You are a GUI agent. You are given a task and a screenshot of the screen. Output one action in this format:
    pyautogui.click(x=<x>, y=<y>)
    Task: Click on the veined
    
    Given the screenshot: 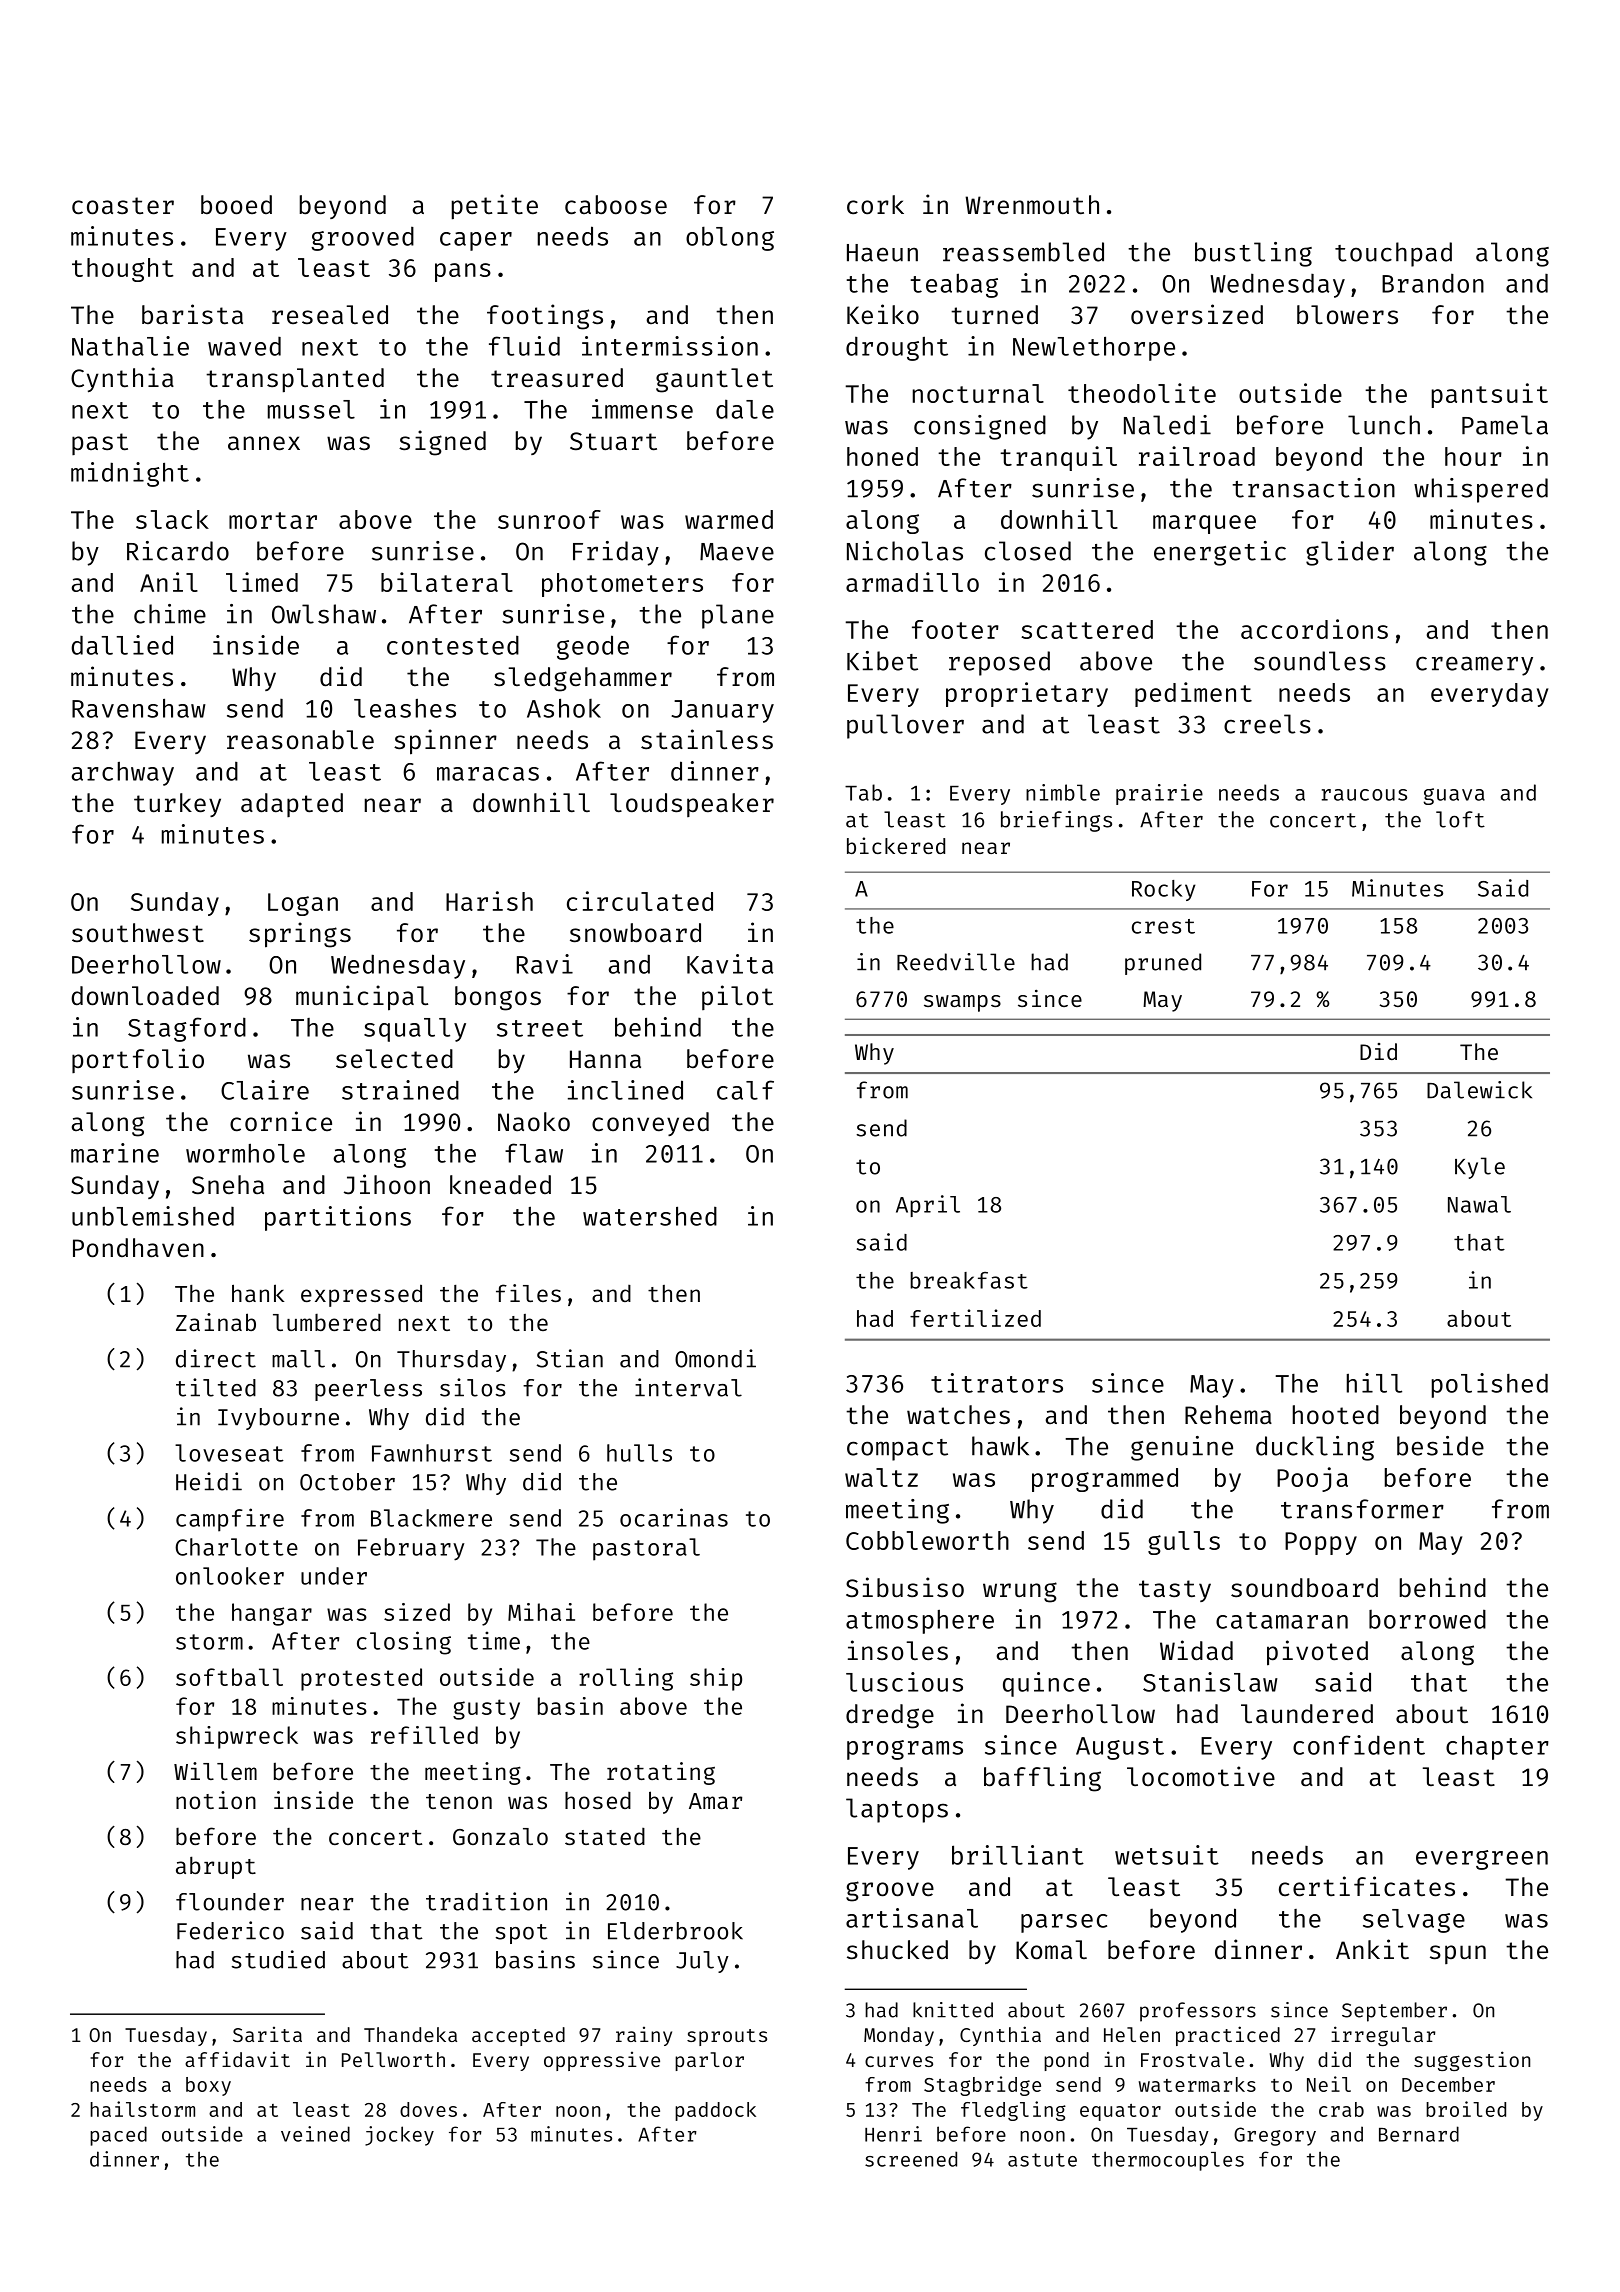 What is the action you would take?
    pyautogui.click(x=315, y=2134)
